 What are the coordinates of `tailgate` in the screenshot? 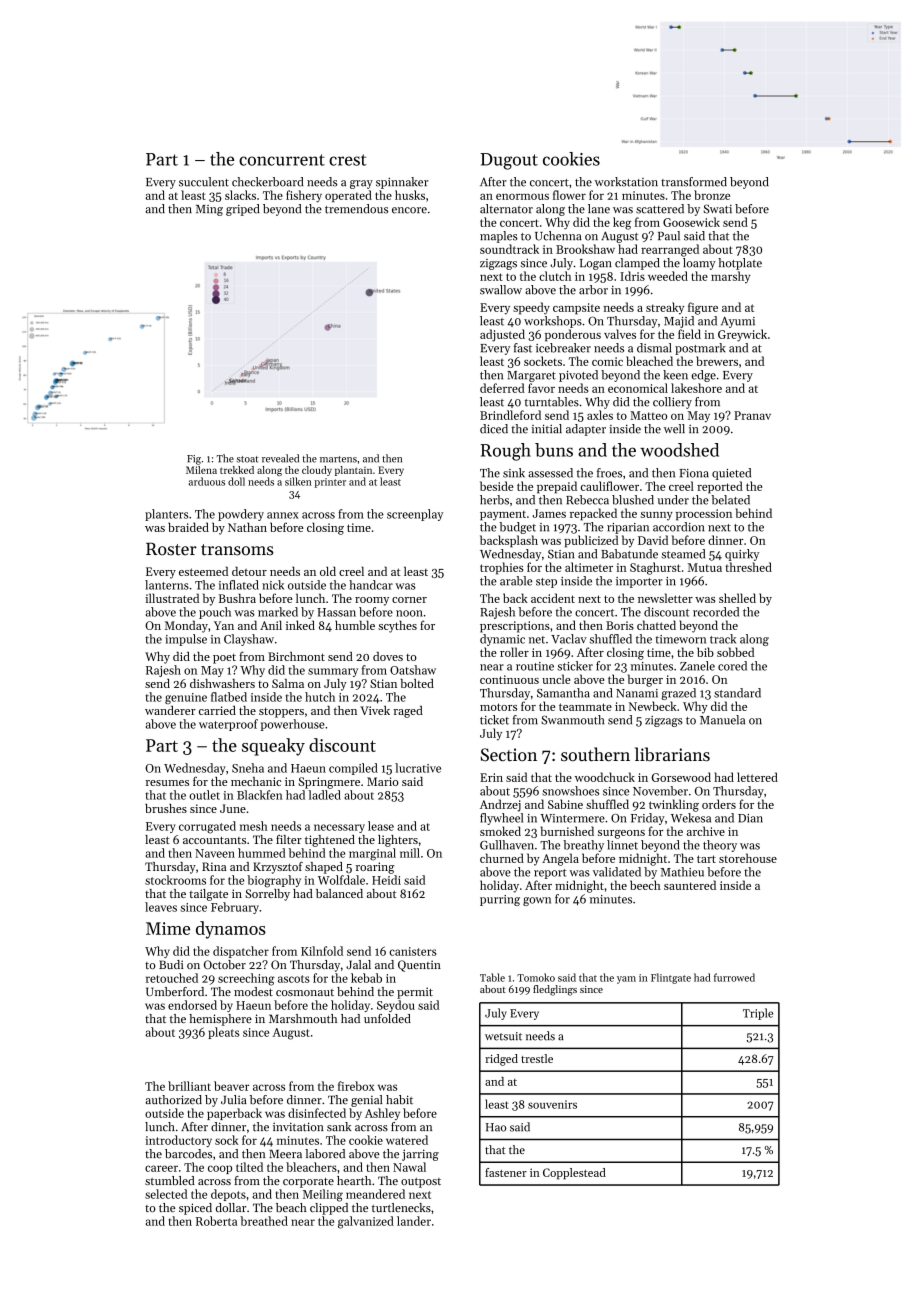 It's located at (208, 895).
